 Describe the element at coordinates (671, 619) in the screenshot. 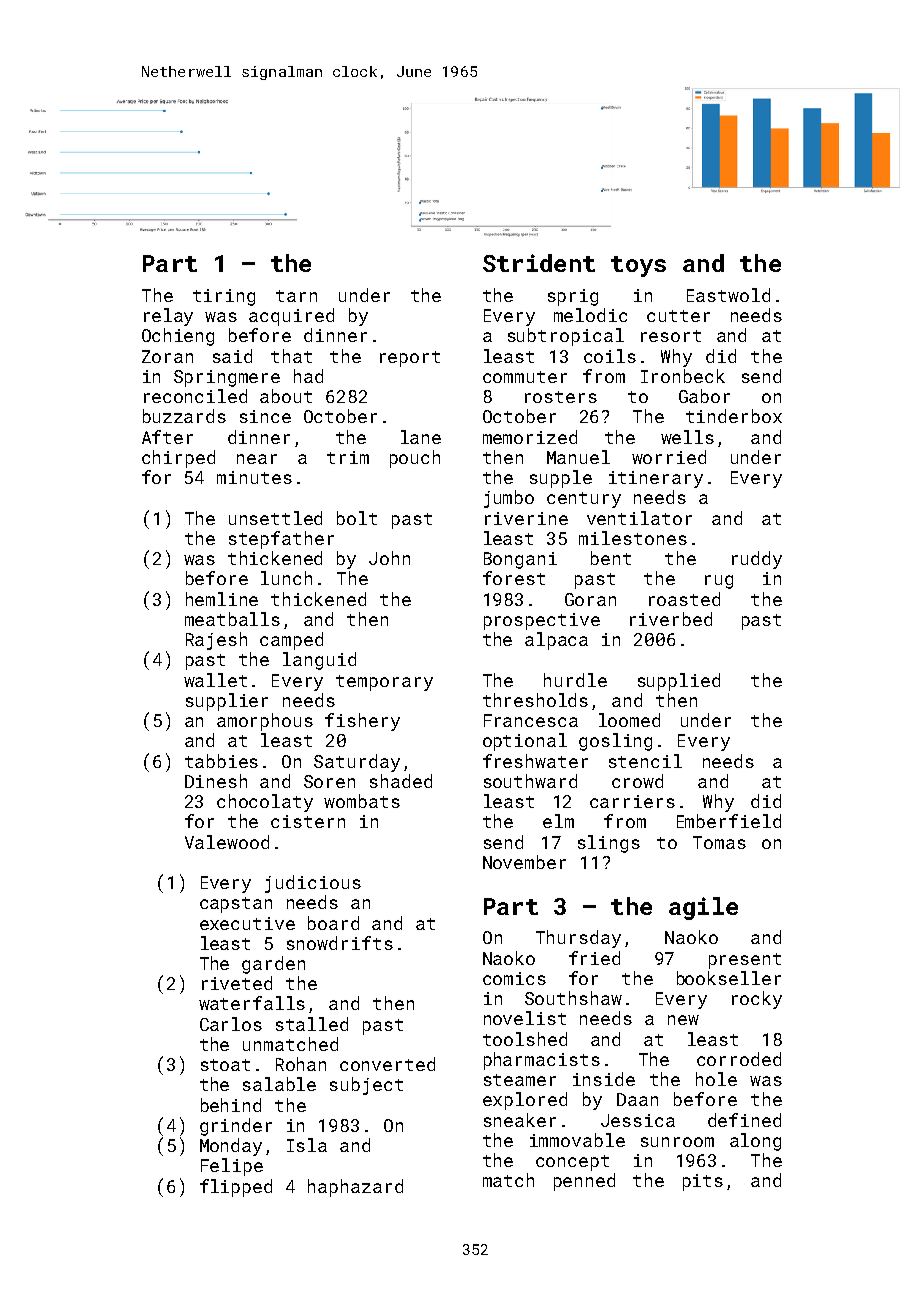

I see `riverbed` at that location.
